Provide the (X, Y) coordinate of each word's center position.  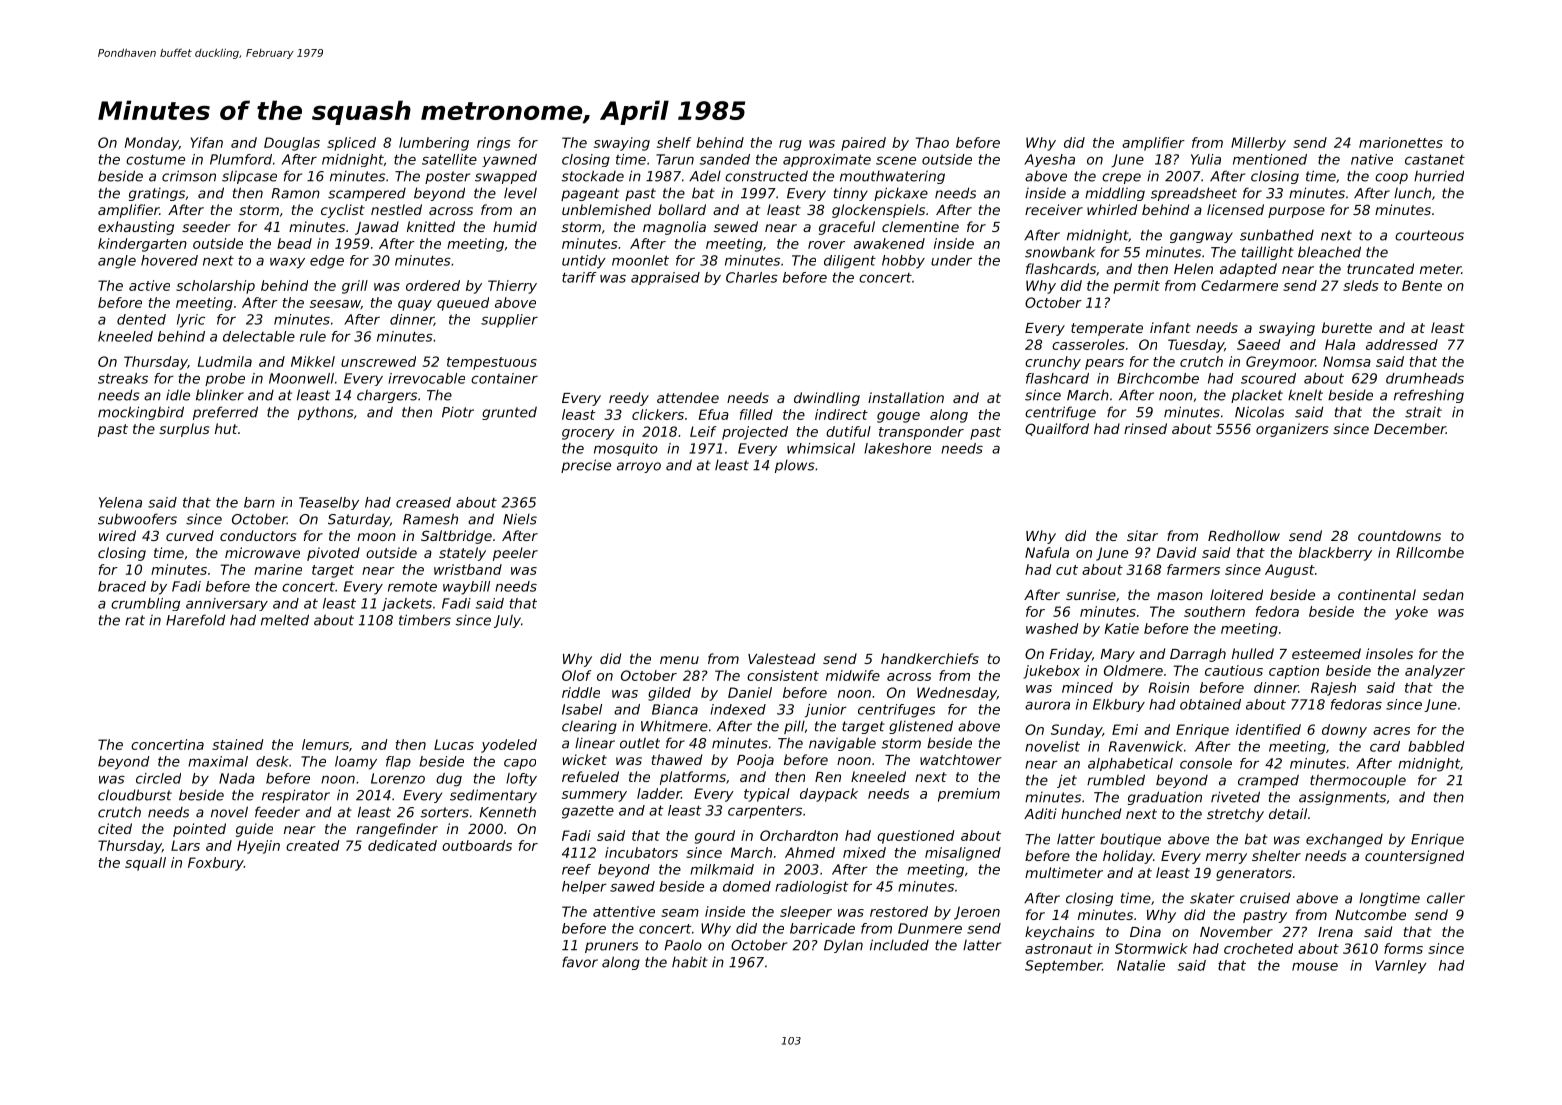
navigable (842, 744)
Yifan (207, 142)
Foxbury (216, 864)
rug (790, 145)
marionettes (1401, 142)
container (504, 378)
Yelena (120, 502)
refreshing (1429, 396)
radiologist (811, 887)
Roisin (1169, 687)
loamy (356, 763)
